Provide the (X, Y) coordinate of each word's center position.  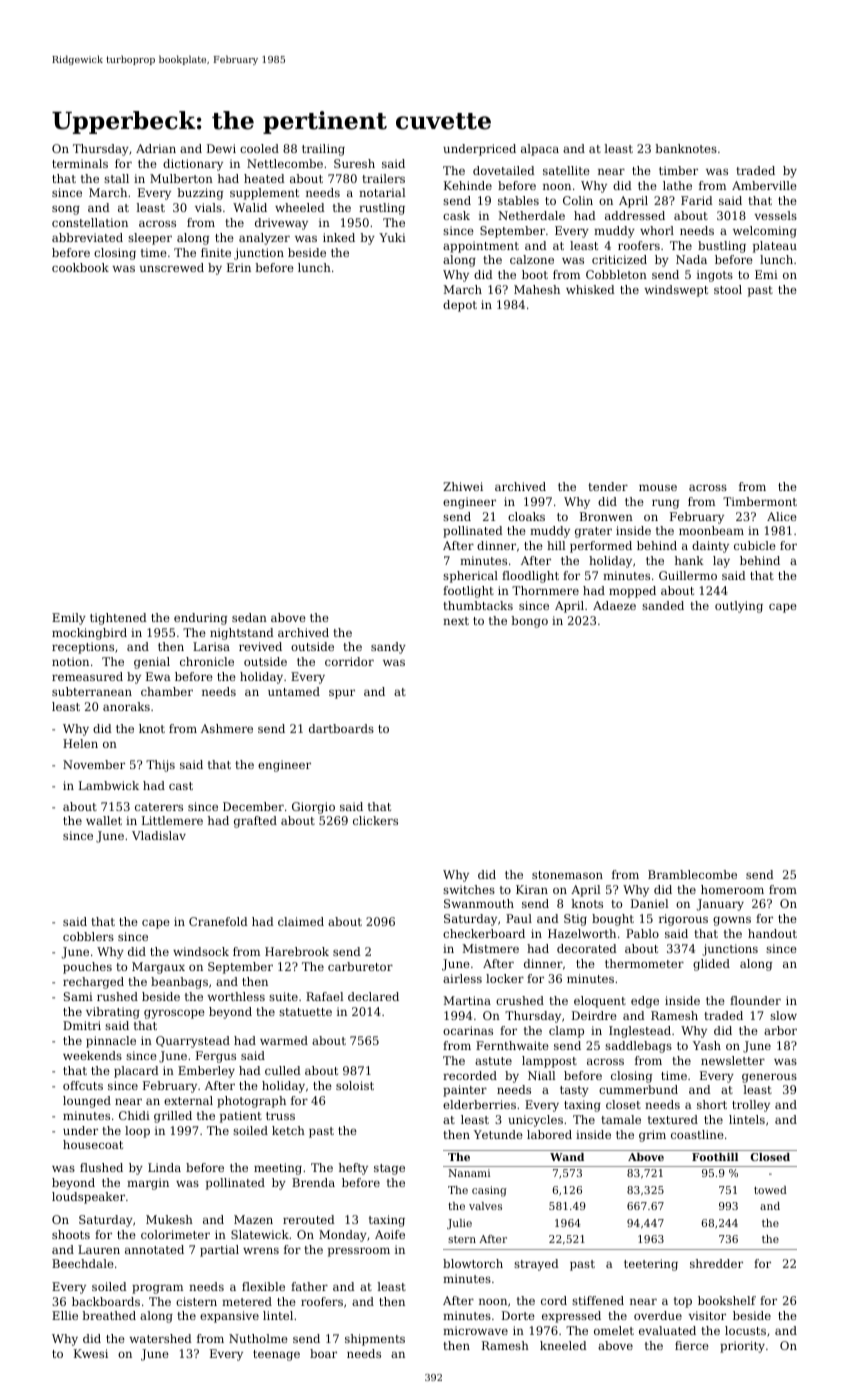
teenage (276, 1355)
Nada (691, 259)
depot (460, 306)
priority (742, 1347)
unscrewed (172, 267)
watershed (160, 1338)
